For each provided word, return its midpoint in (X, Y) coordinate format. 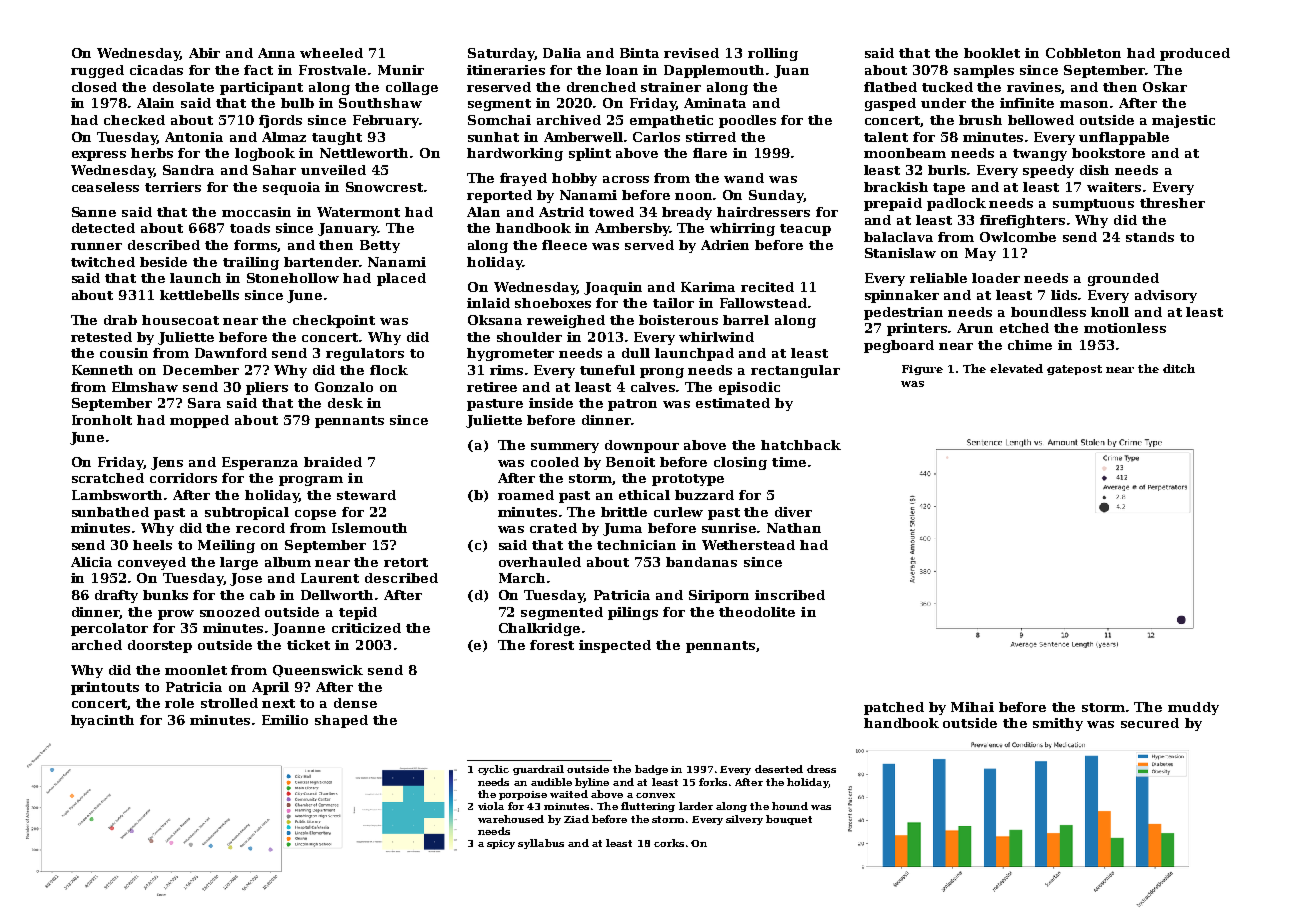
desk (345, 403)
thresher (1172, 203)
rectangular (795, 371)
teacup (805, 230)
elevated (1016, 368)
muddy (1193, 708)
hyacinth (102, 721)
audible (551, 782)
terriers (173, 187)
